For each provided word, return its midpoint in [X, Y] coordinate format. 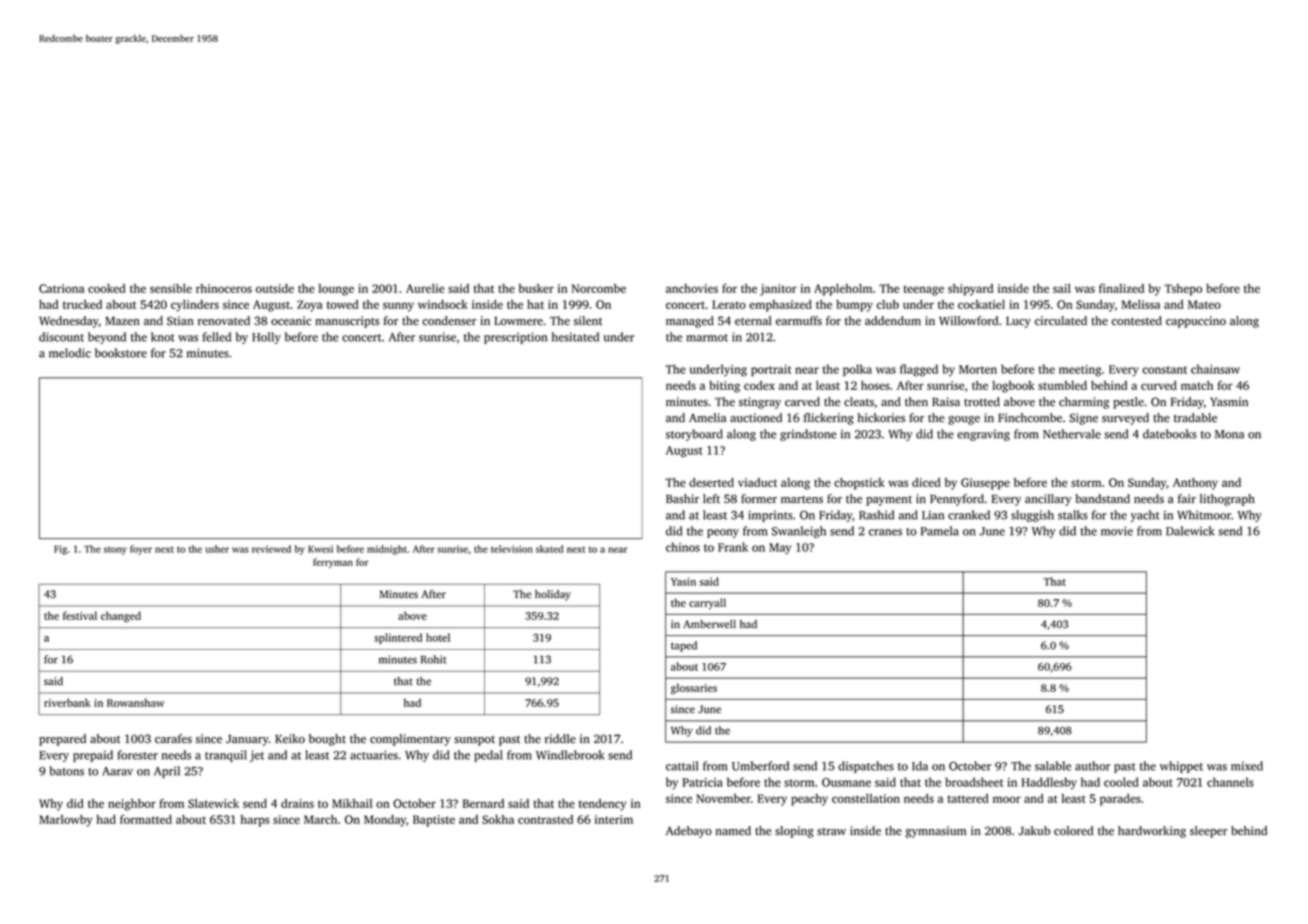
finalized [1121, 288]
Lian [933, 515]
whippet [1181, 767]
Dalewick [1190, 531]
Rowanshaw [135, 702]
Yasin [683, 581]
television [512, 549]
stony [115, 551]
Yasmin [1229, 402]
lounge [336, 290]
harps [255, 821]
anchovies [692, 288]
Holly [266, 338]
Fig [60, 550]
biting [724, 387]
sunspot [474, 741]
